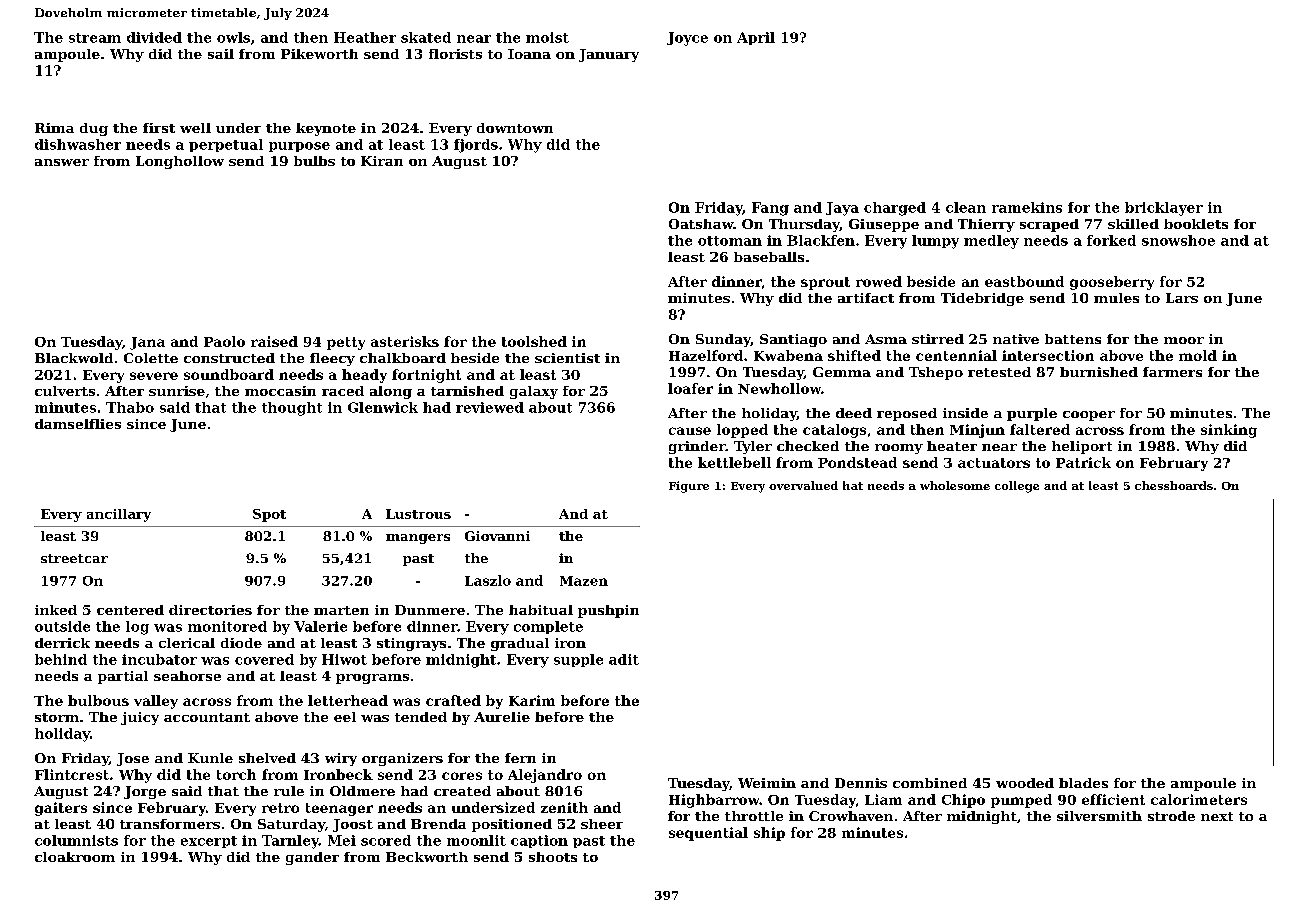 Image resolution: width=1308 pixels, height=924 pixels. Describe the element at coordinates (490, 407) in the image. I see `reviewed` at that location.
